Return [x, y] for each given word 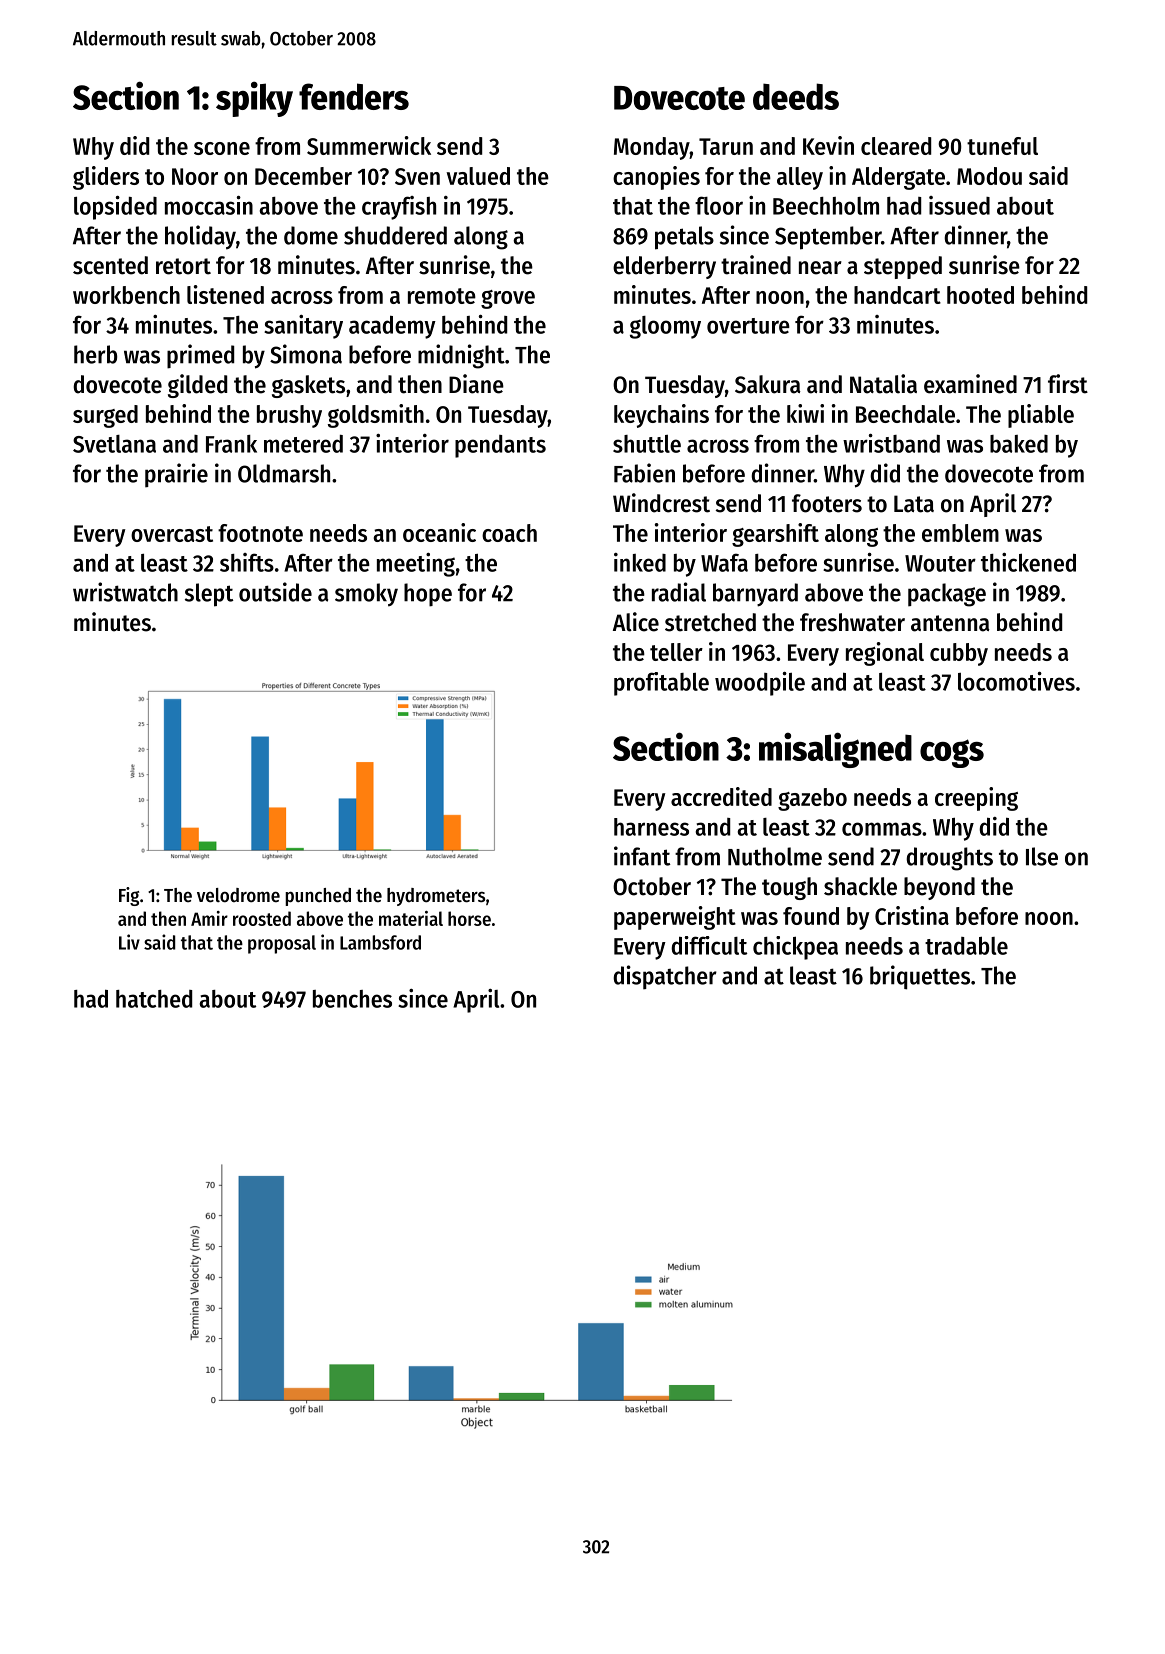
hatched [154, 999]
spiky [254, 99]
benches [352, 999]
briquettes [920, 977]
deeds [796, 96]
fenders [354, 96]
